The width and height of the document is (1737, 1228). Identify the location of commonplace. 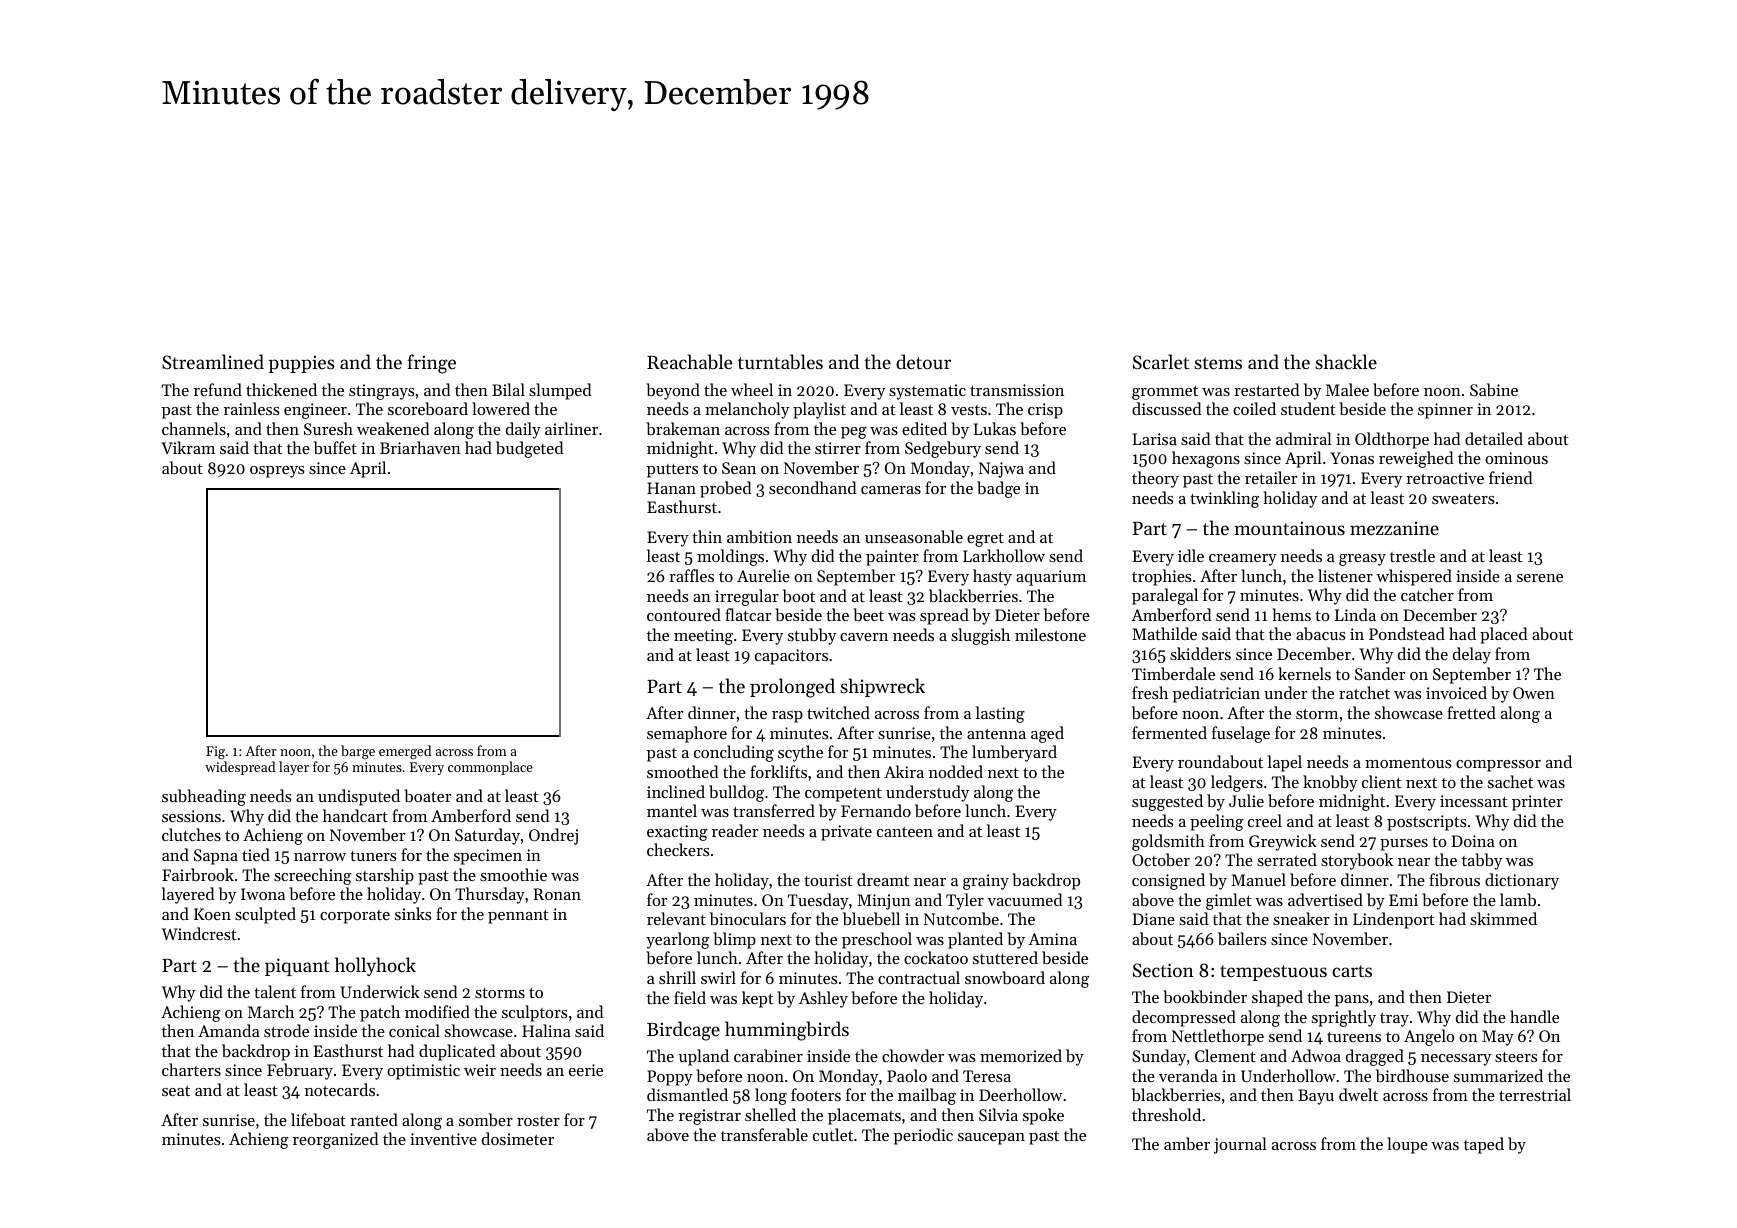
(490, 768).
